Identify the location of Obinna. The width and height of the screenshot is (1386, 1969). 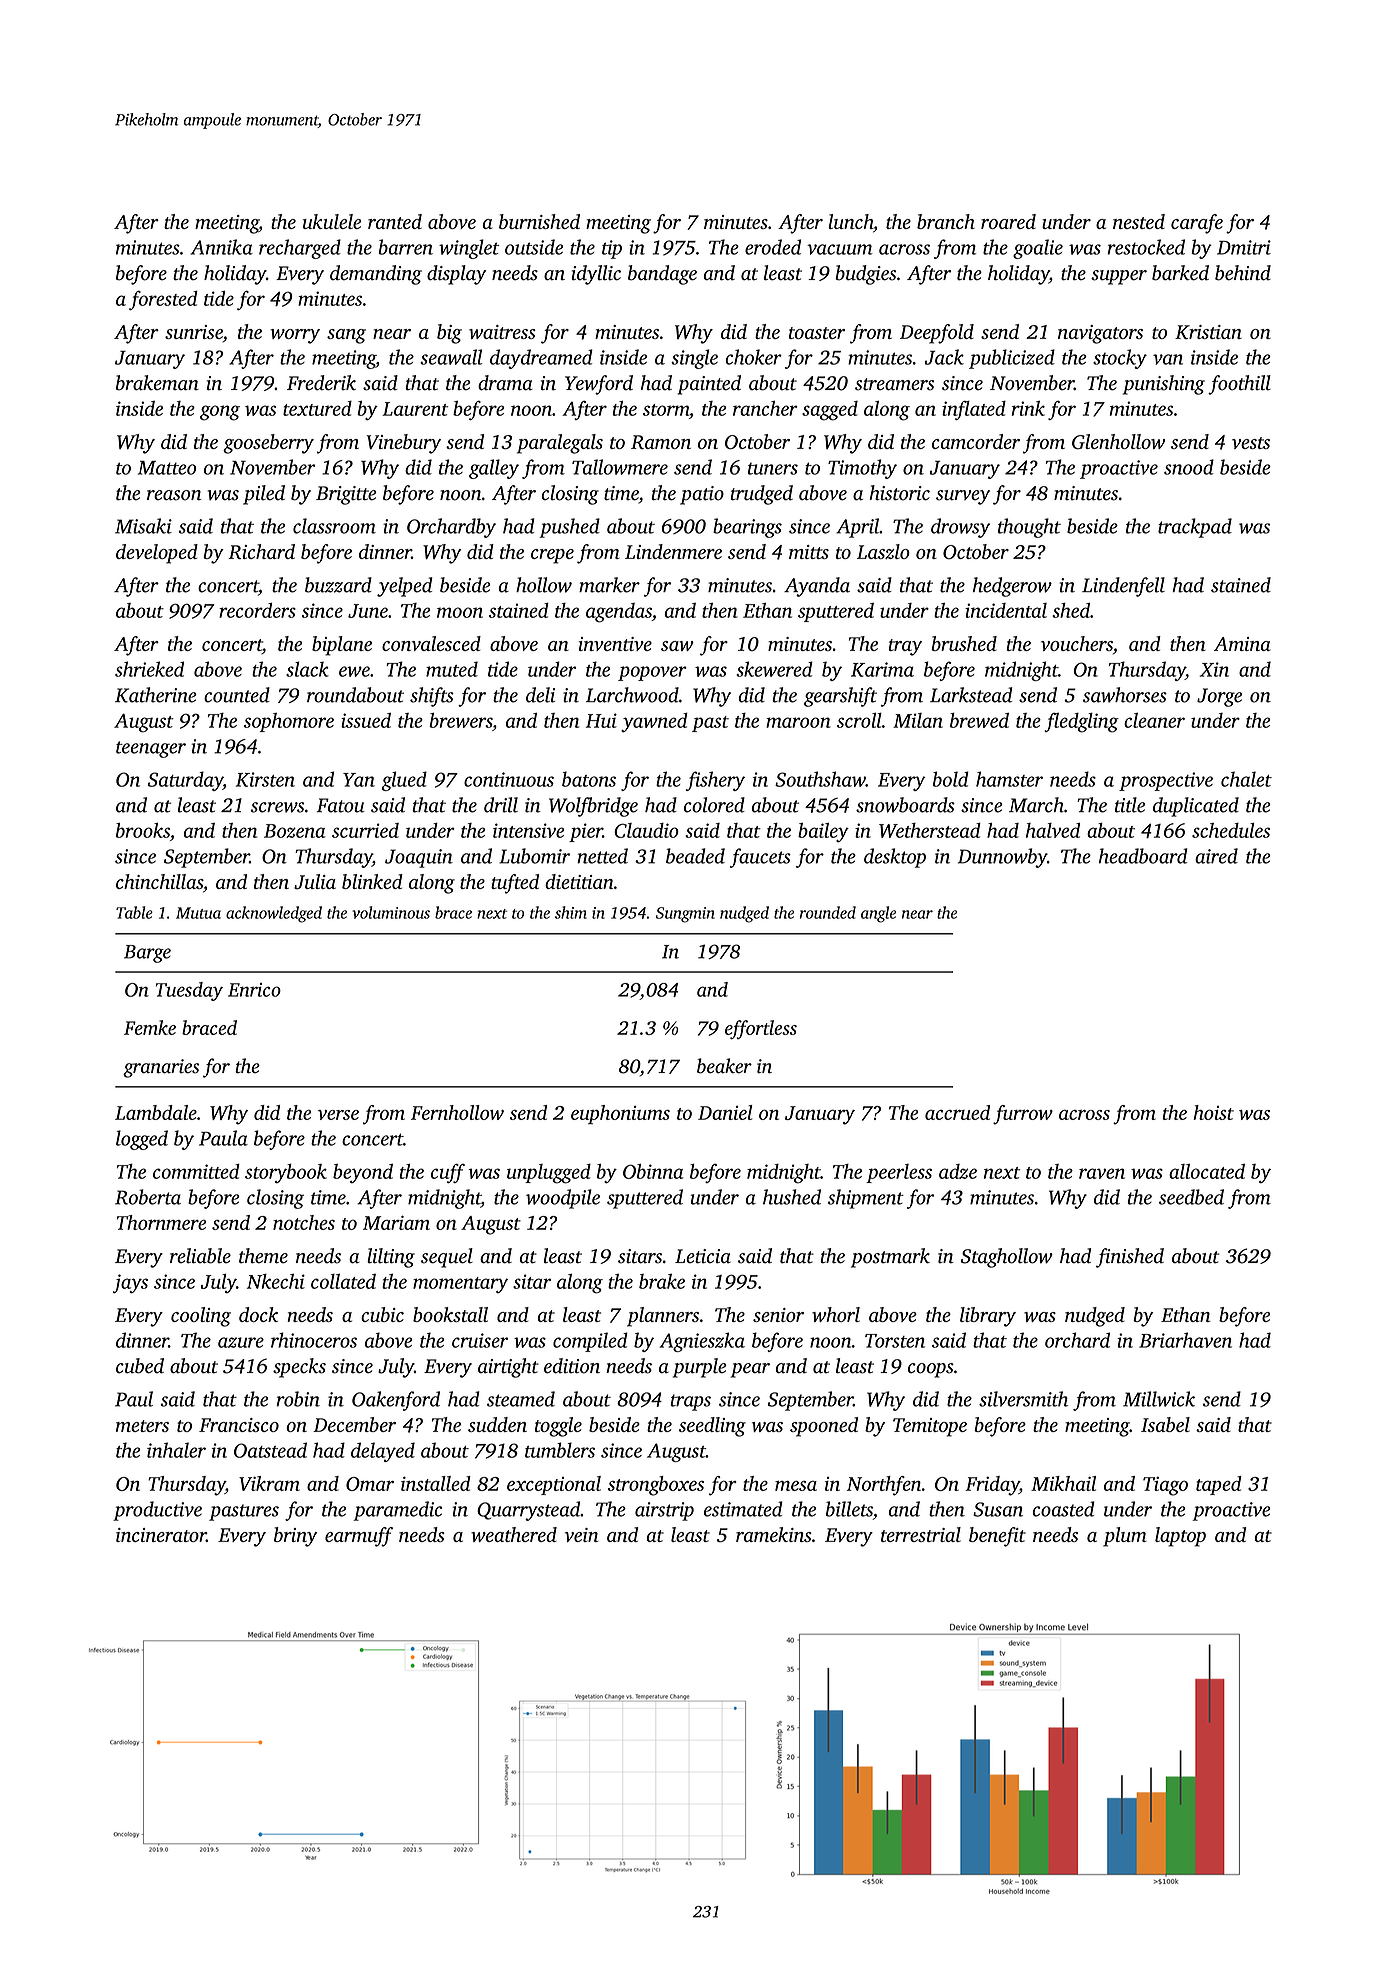
(653, 1171).
